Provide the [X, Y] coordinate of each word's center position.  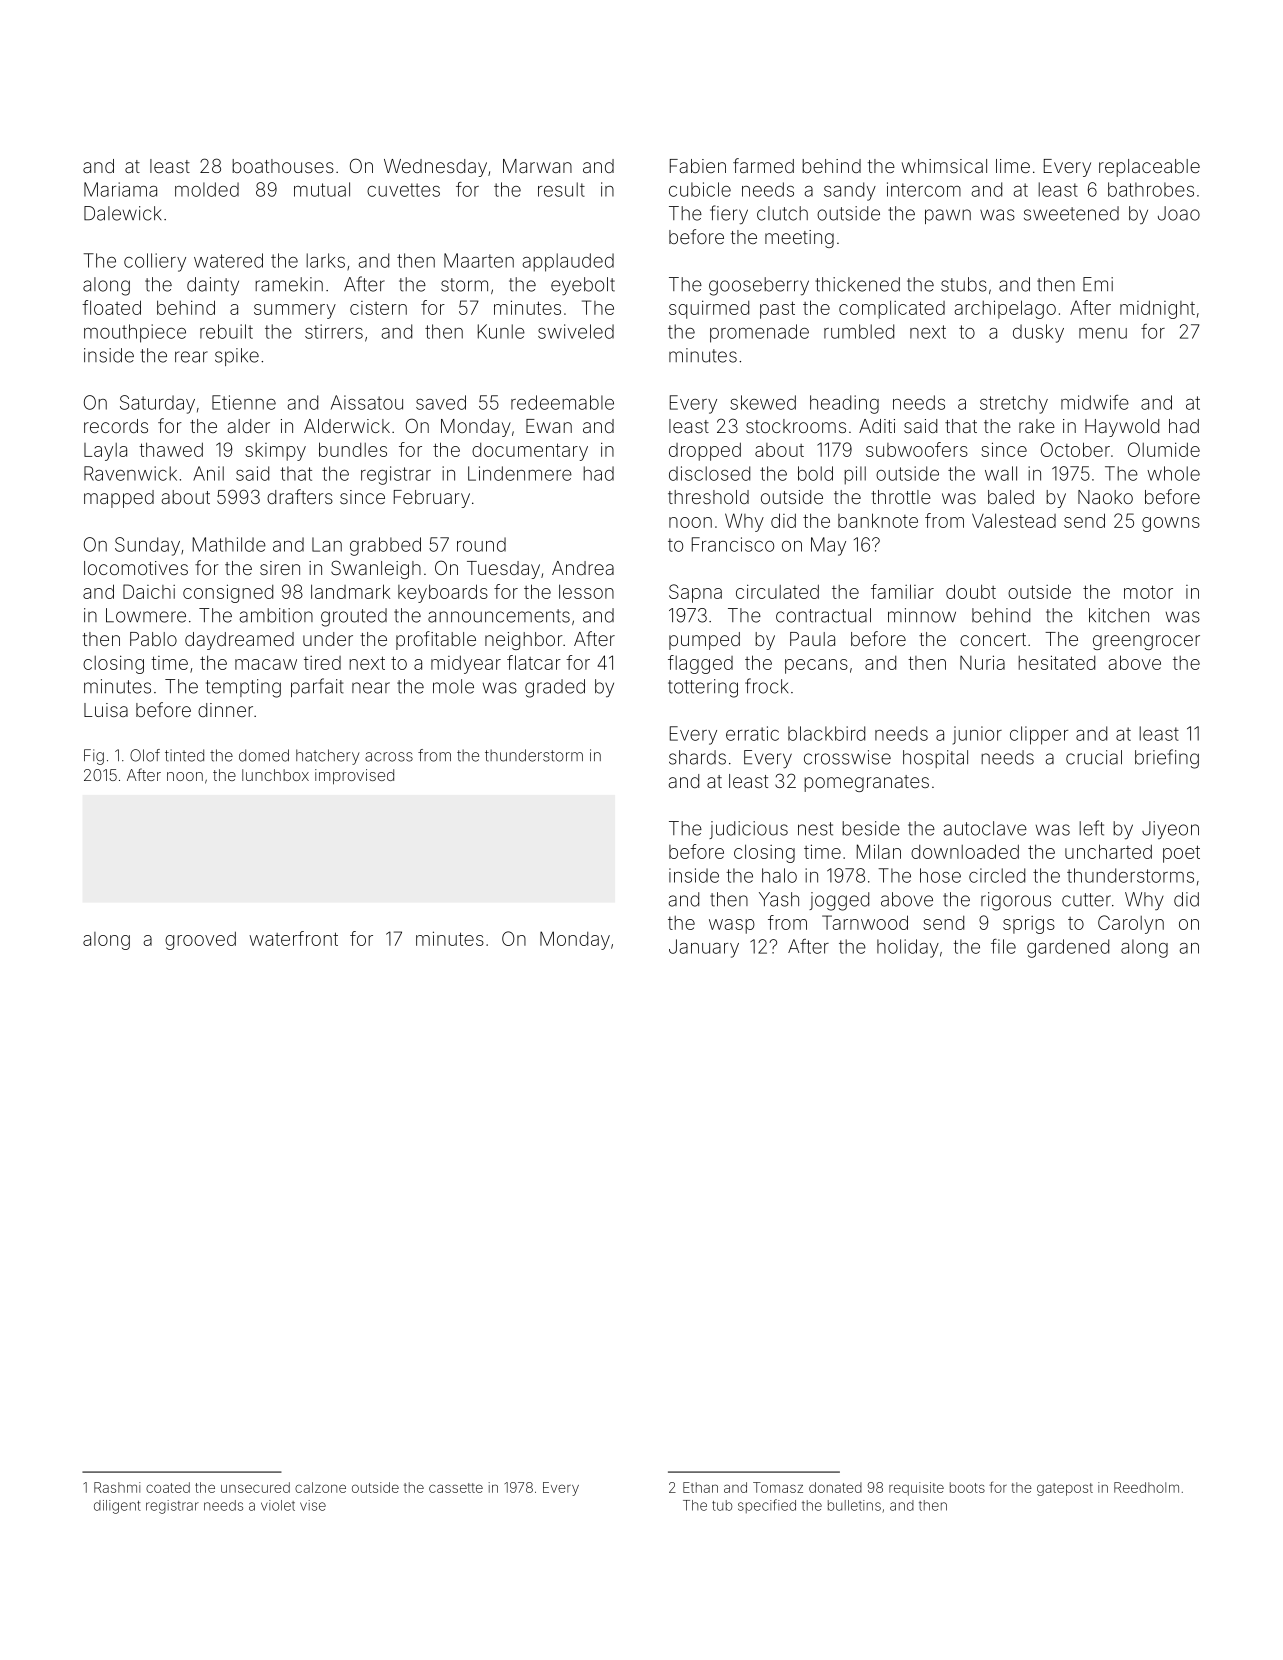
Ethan [700, 1487]
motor [1148, 592]
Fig [94, 757]
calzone [320, 1487]
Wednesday [435, 168]
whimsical [944, 166]
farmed [763, 165]
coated [168, 1487]
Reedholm [1146, 1487]
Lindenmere [520, 473]
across [389, 757]
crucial [1094, 757]
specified [767, 1506]
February [432, 499]
